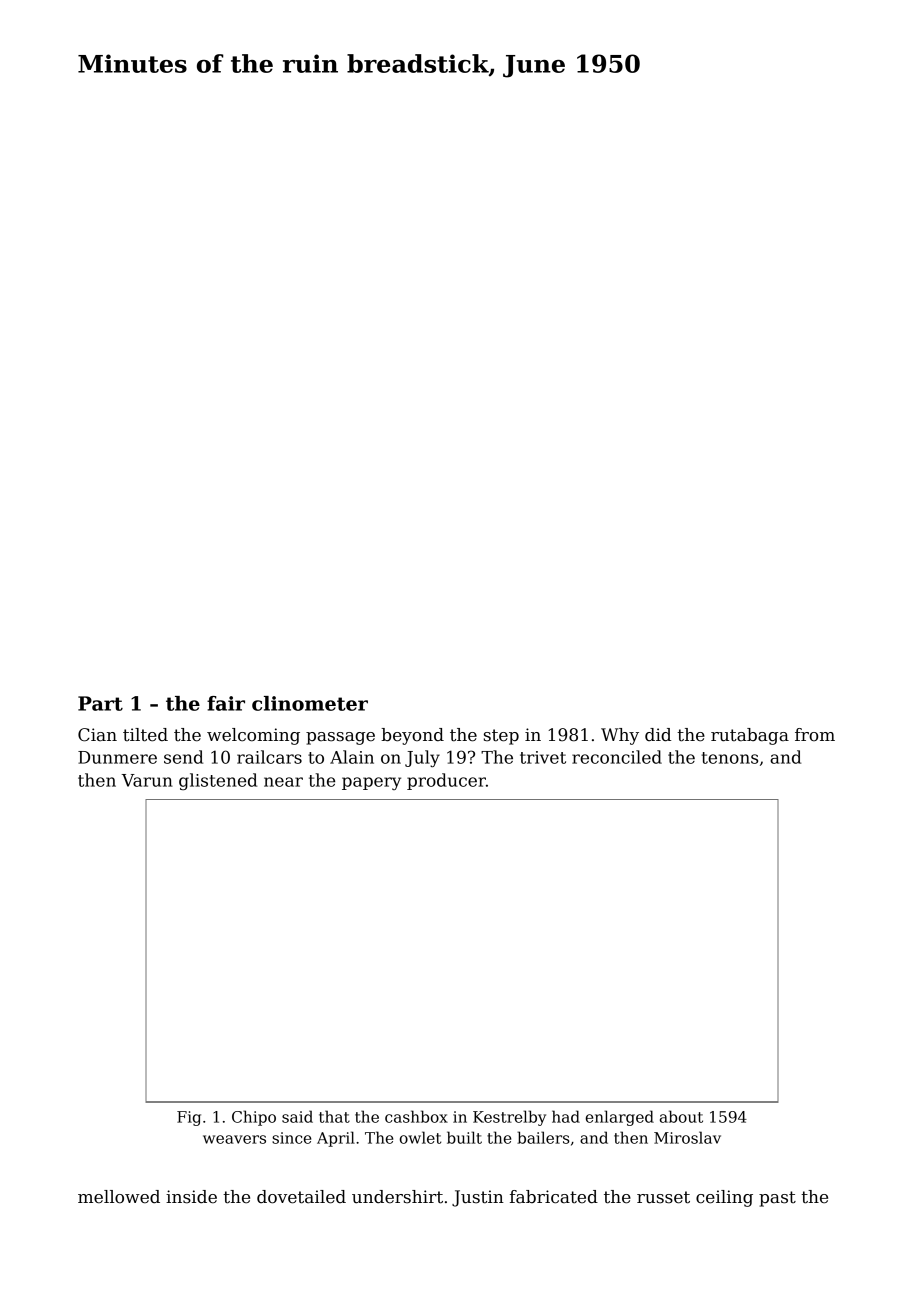  Describe the element at coordinates (371, 783) in the image. I see `papery` at that location.
